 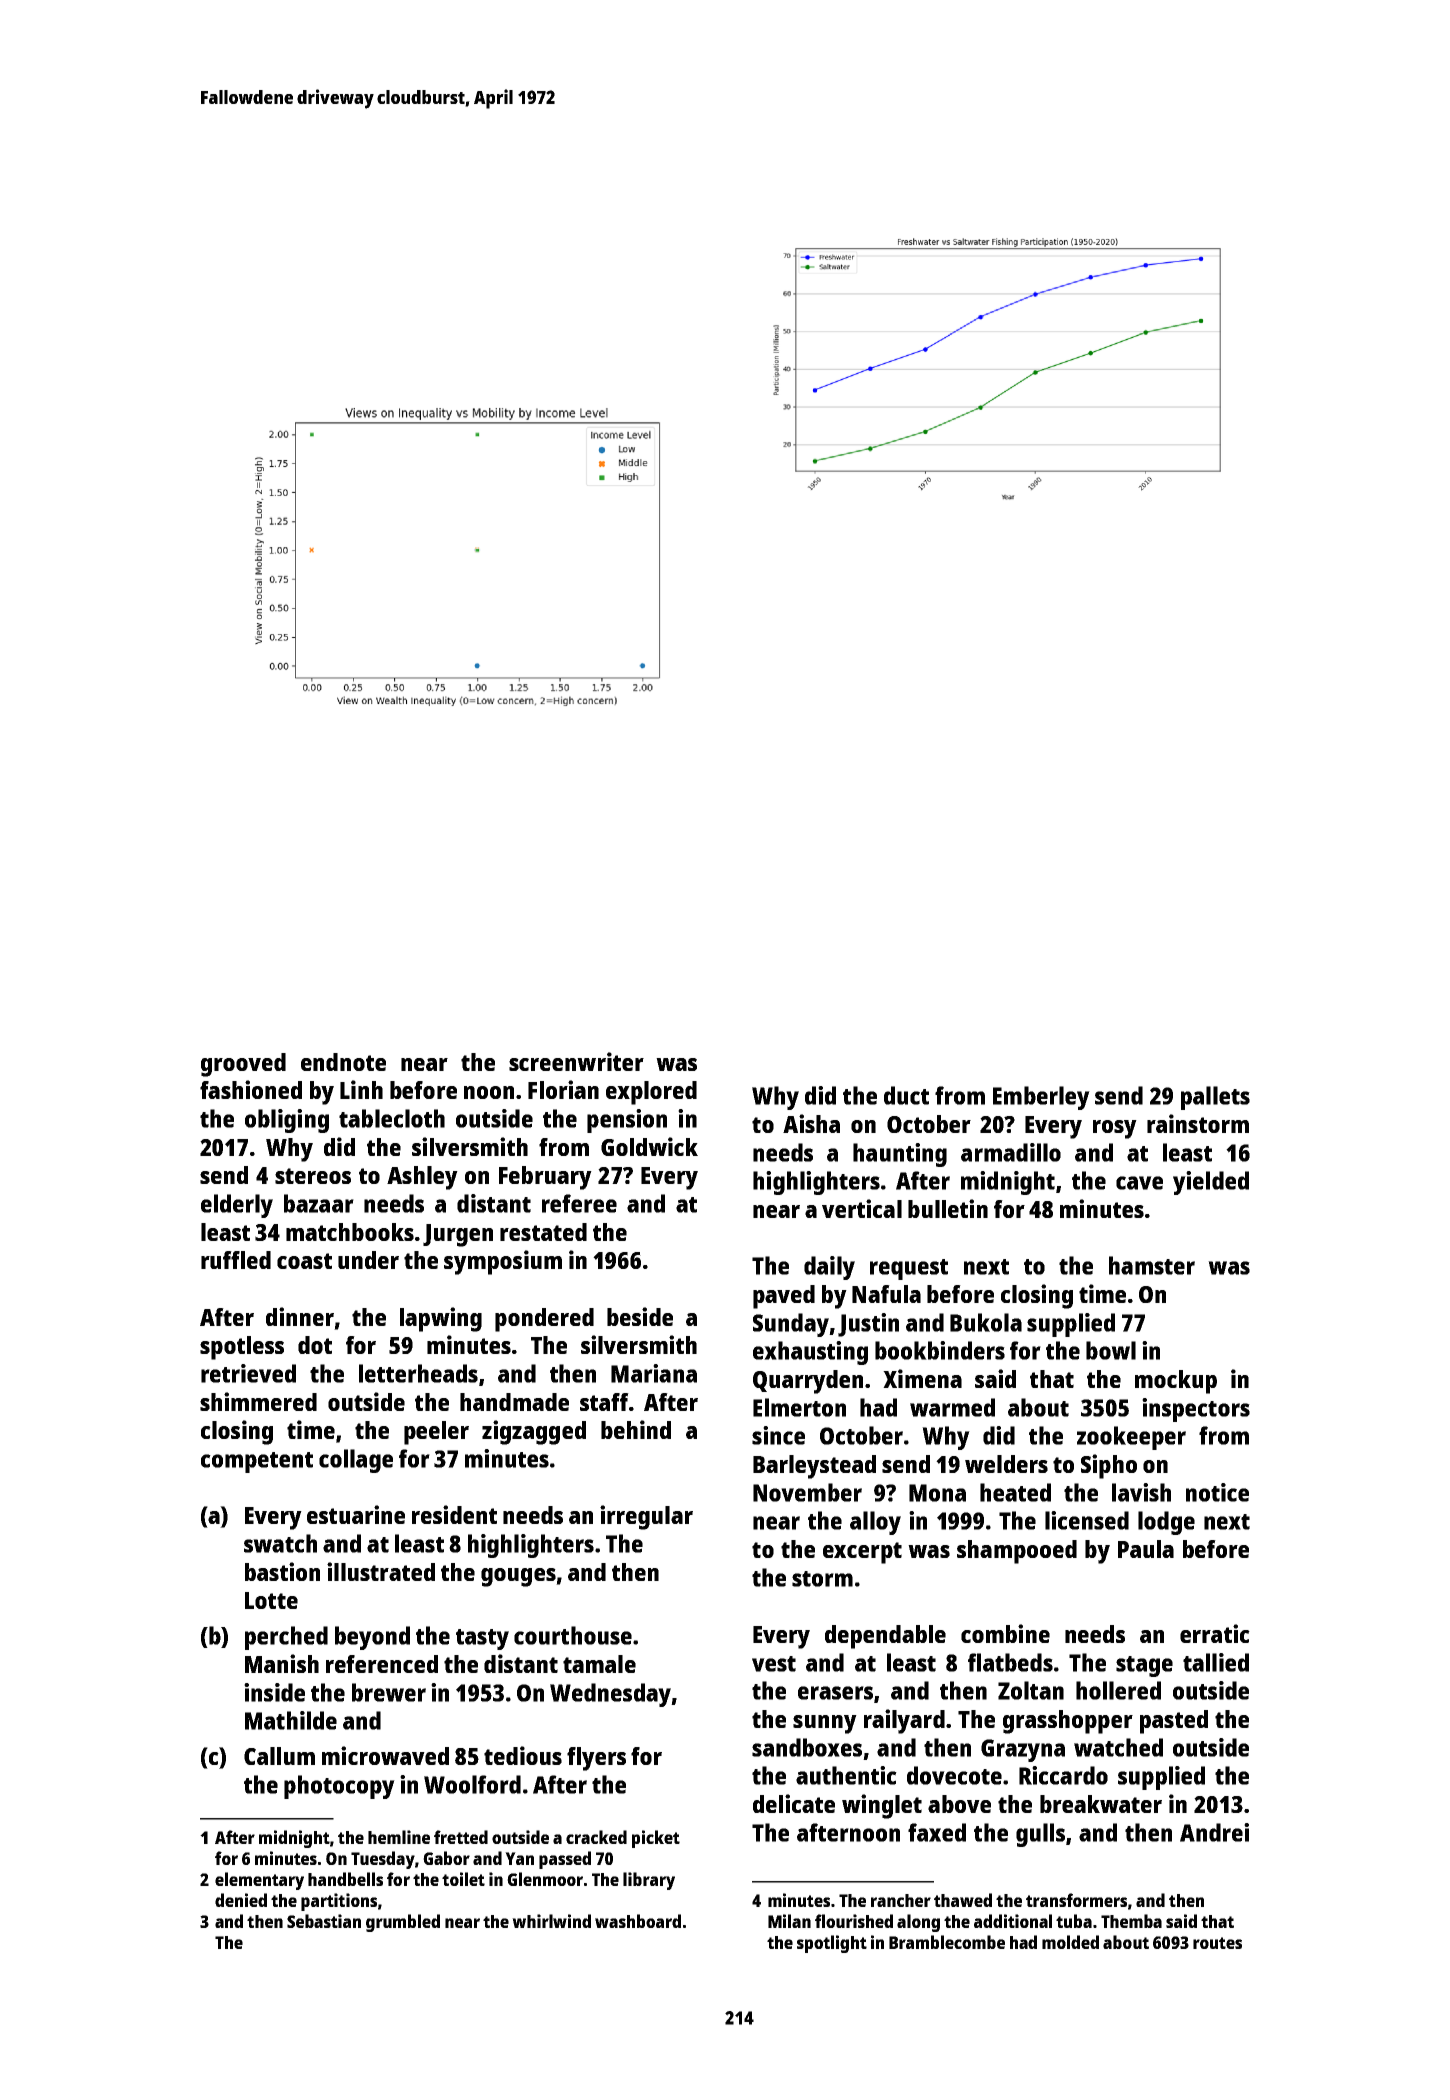 What do you see at coordinates (1118, 1747) in the screenshot?
I see `watched` at bounding box center [1118, 1747].
